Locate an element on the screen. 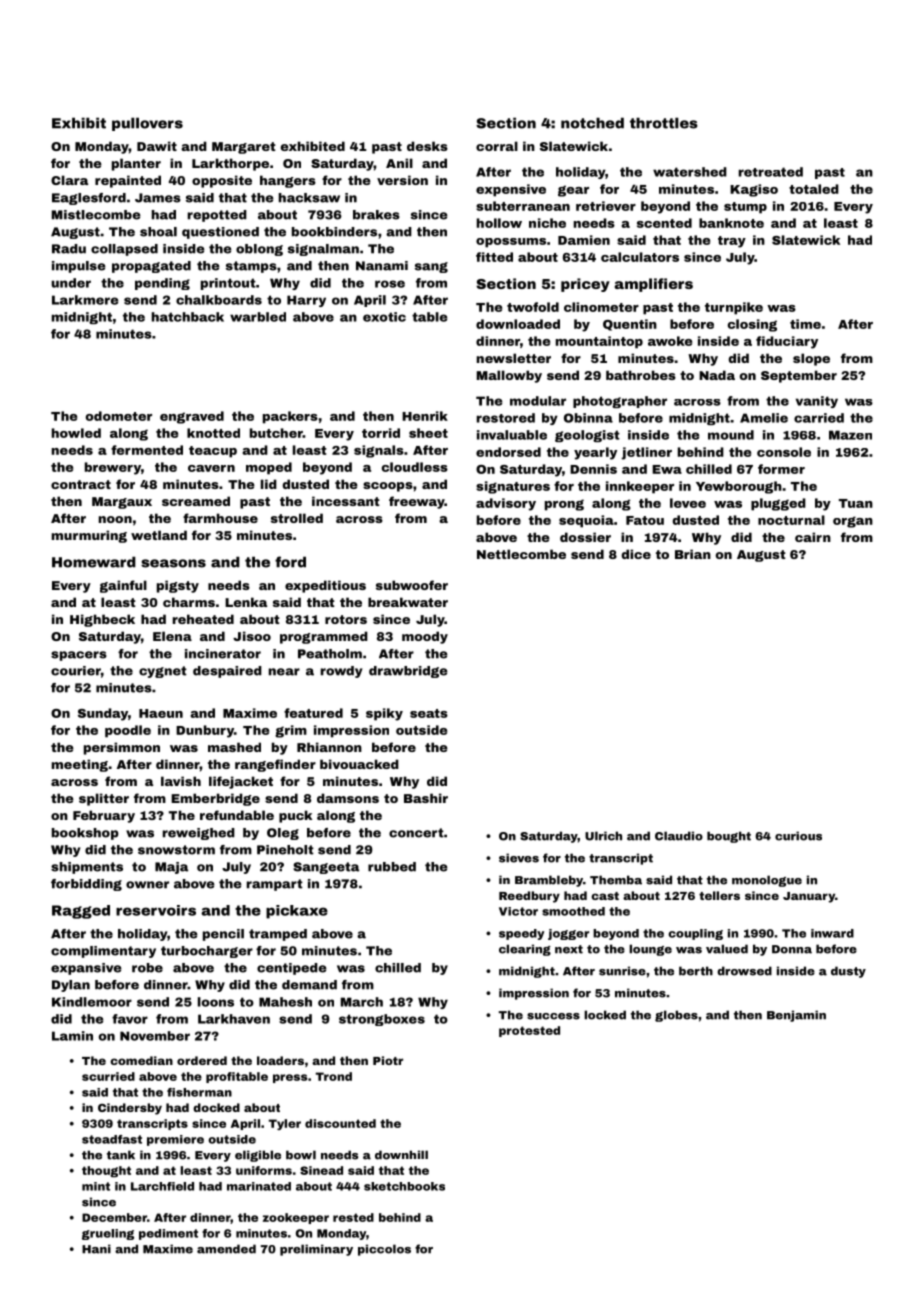 Image resolution: width=924 pixels, height=1308 pixels. Benjamin is located at coordinates (796, 1016).
